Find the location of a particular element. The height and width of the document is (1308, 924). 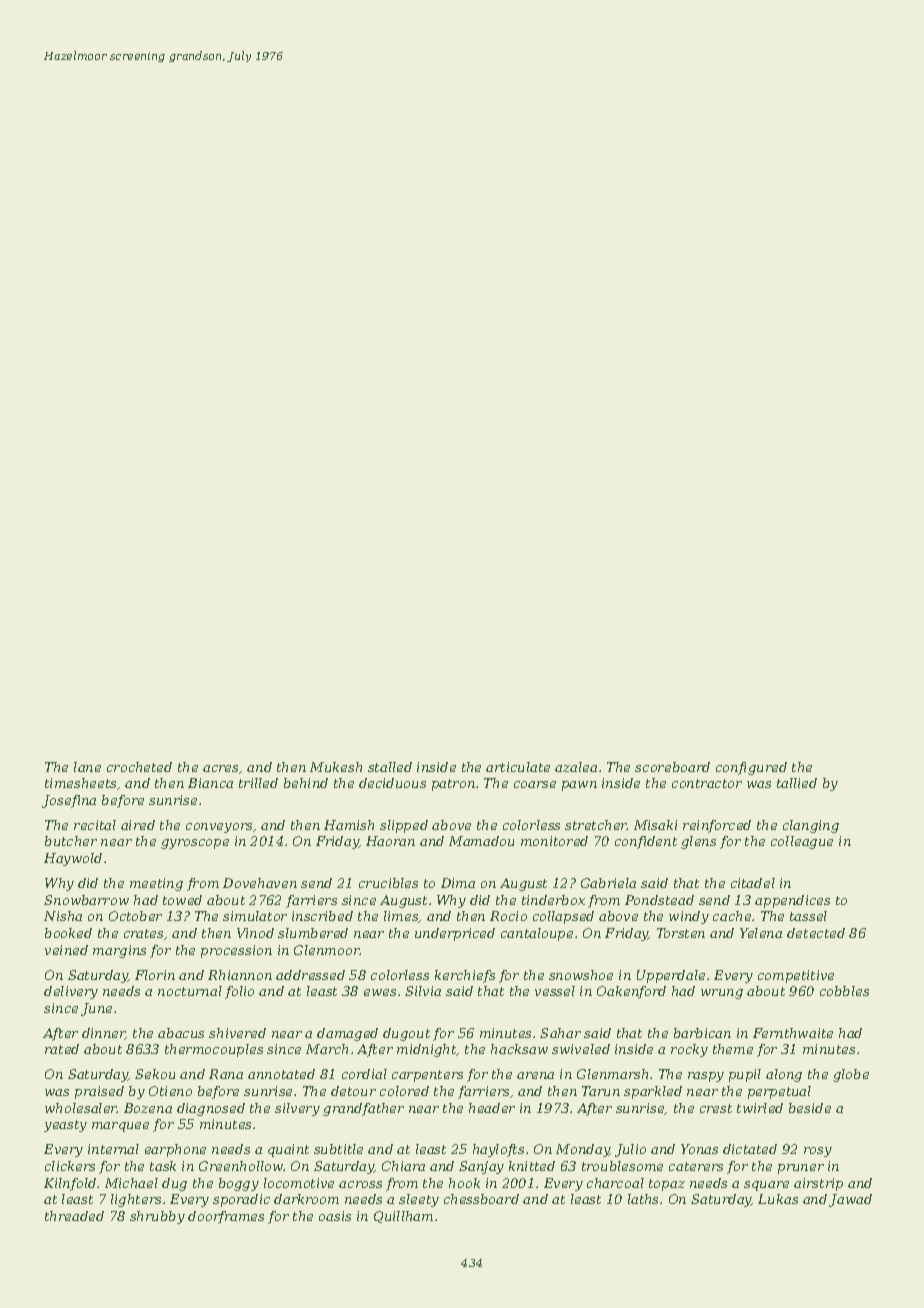

hook is located at coordinates (464, 1183).
